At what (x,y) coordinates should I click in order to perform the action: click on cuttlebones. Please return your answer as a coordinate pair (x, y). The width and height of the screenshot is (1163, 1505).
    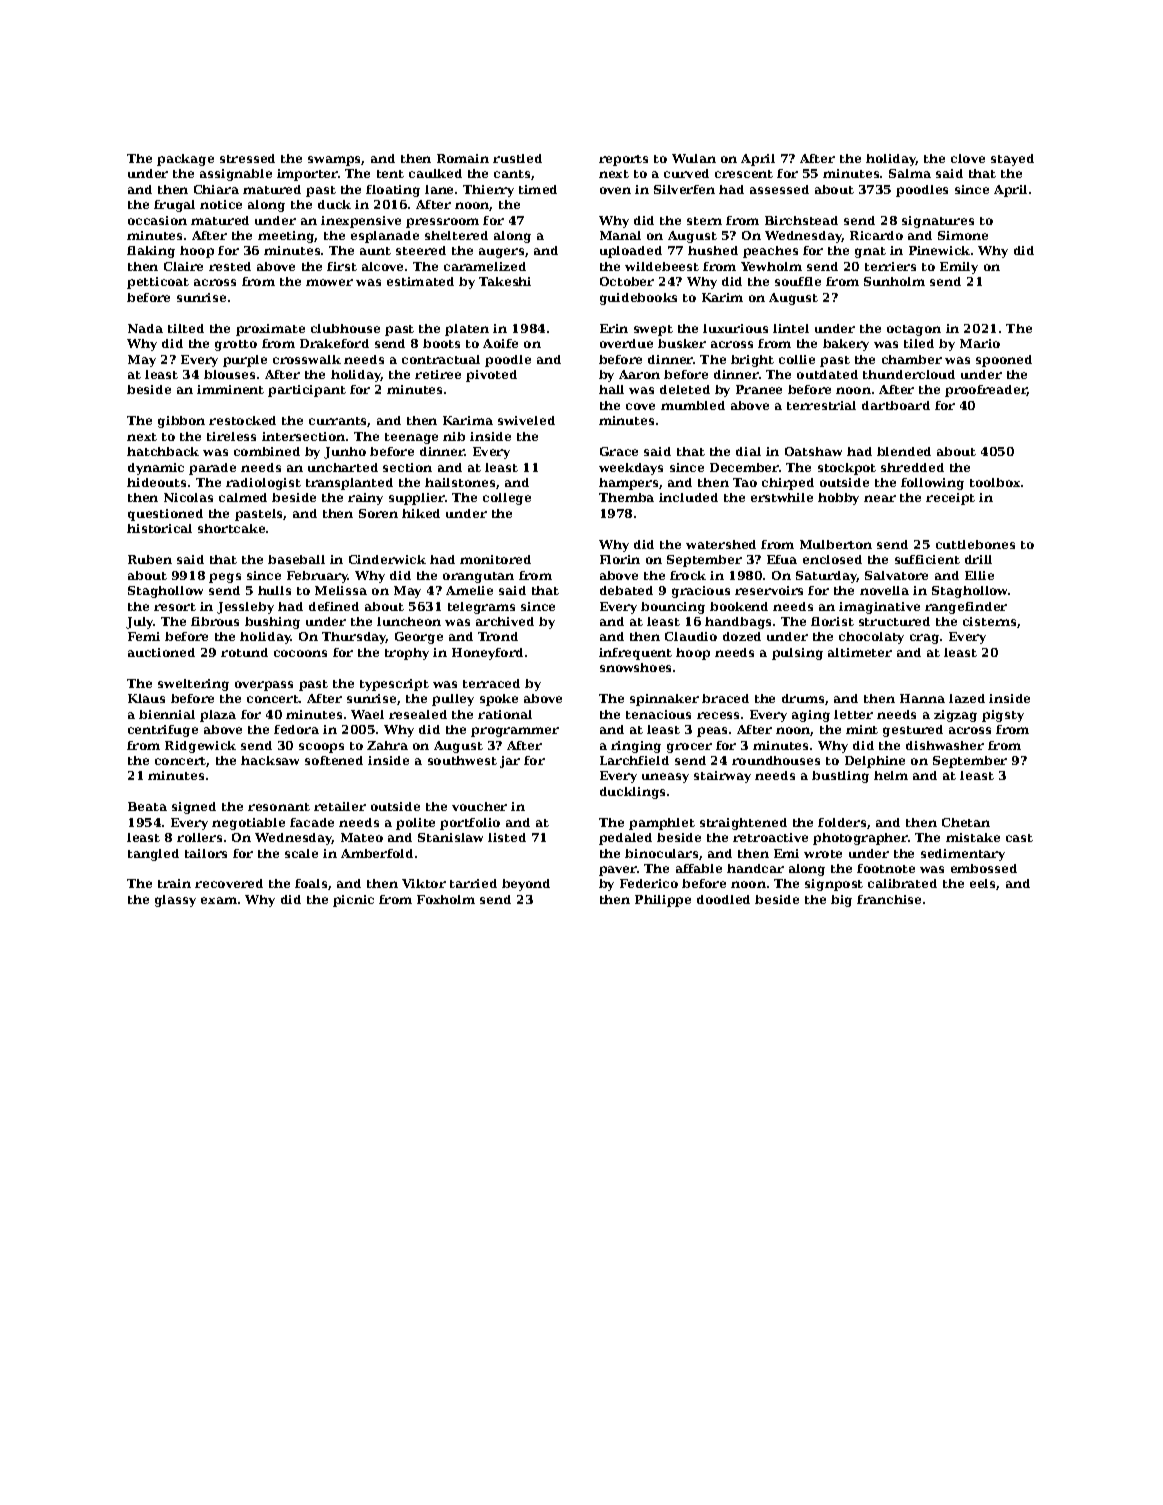
    Looking at the image, I should click on (975, 544).
